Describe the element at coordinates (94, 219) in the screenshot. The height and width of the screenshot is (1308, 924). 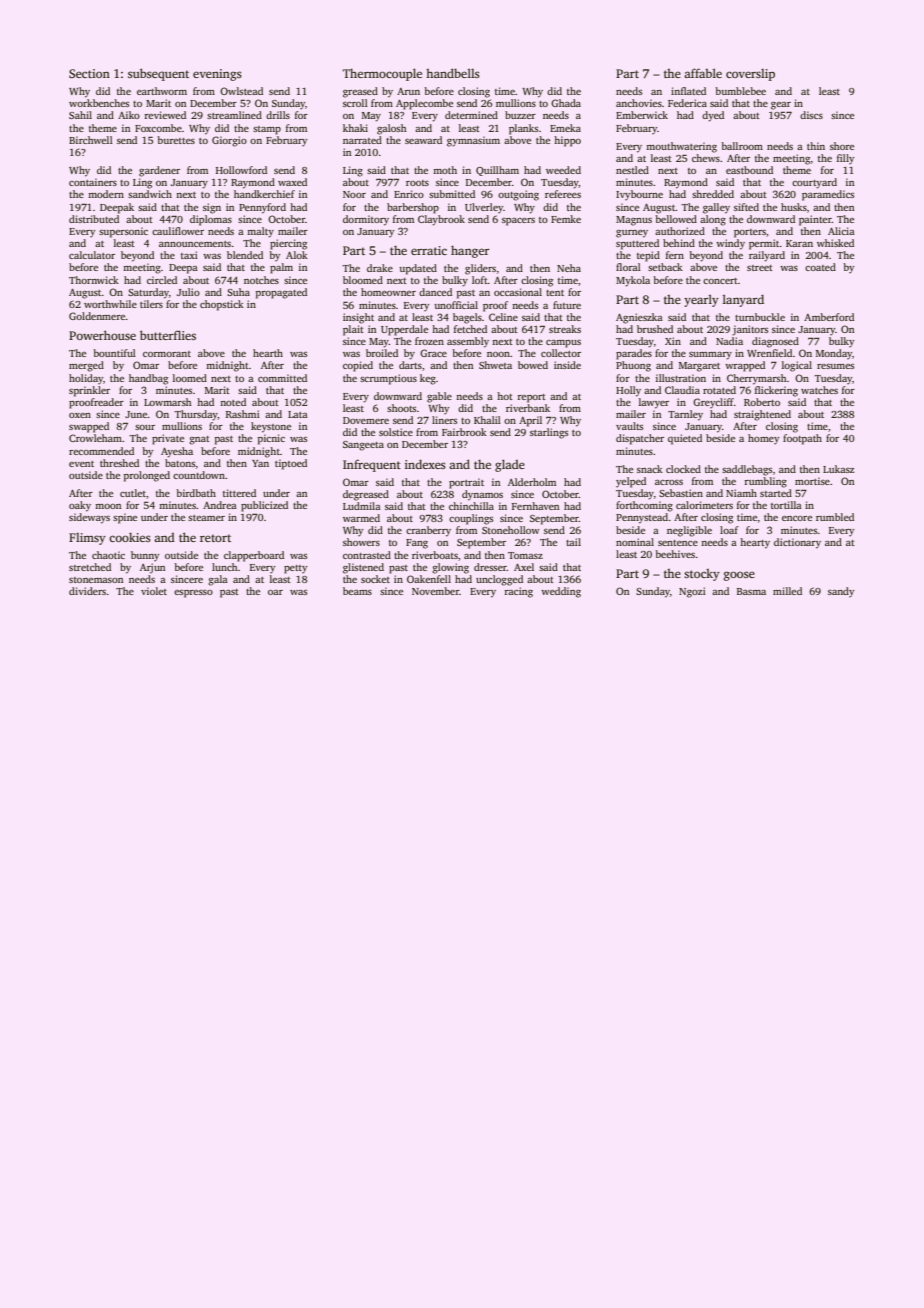
I see `distributed` at that location.
